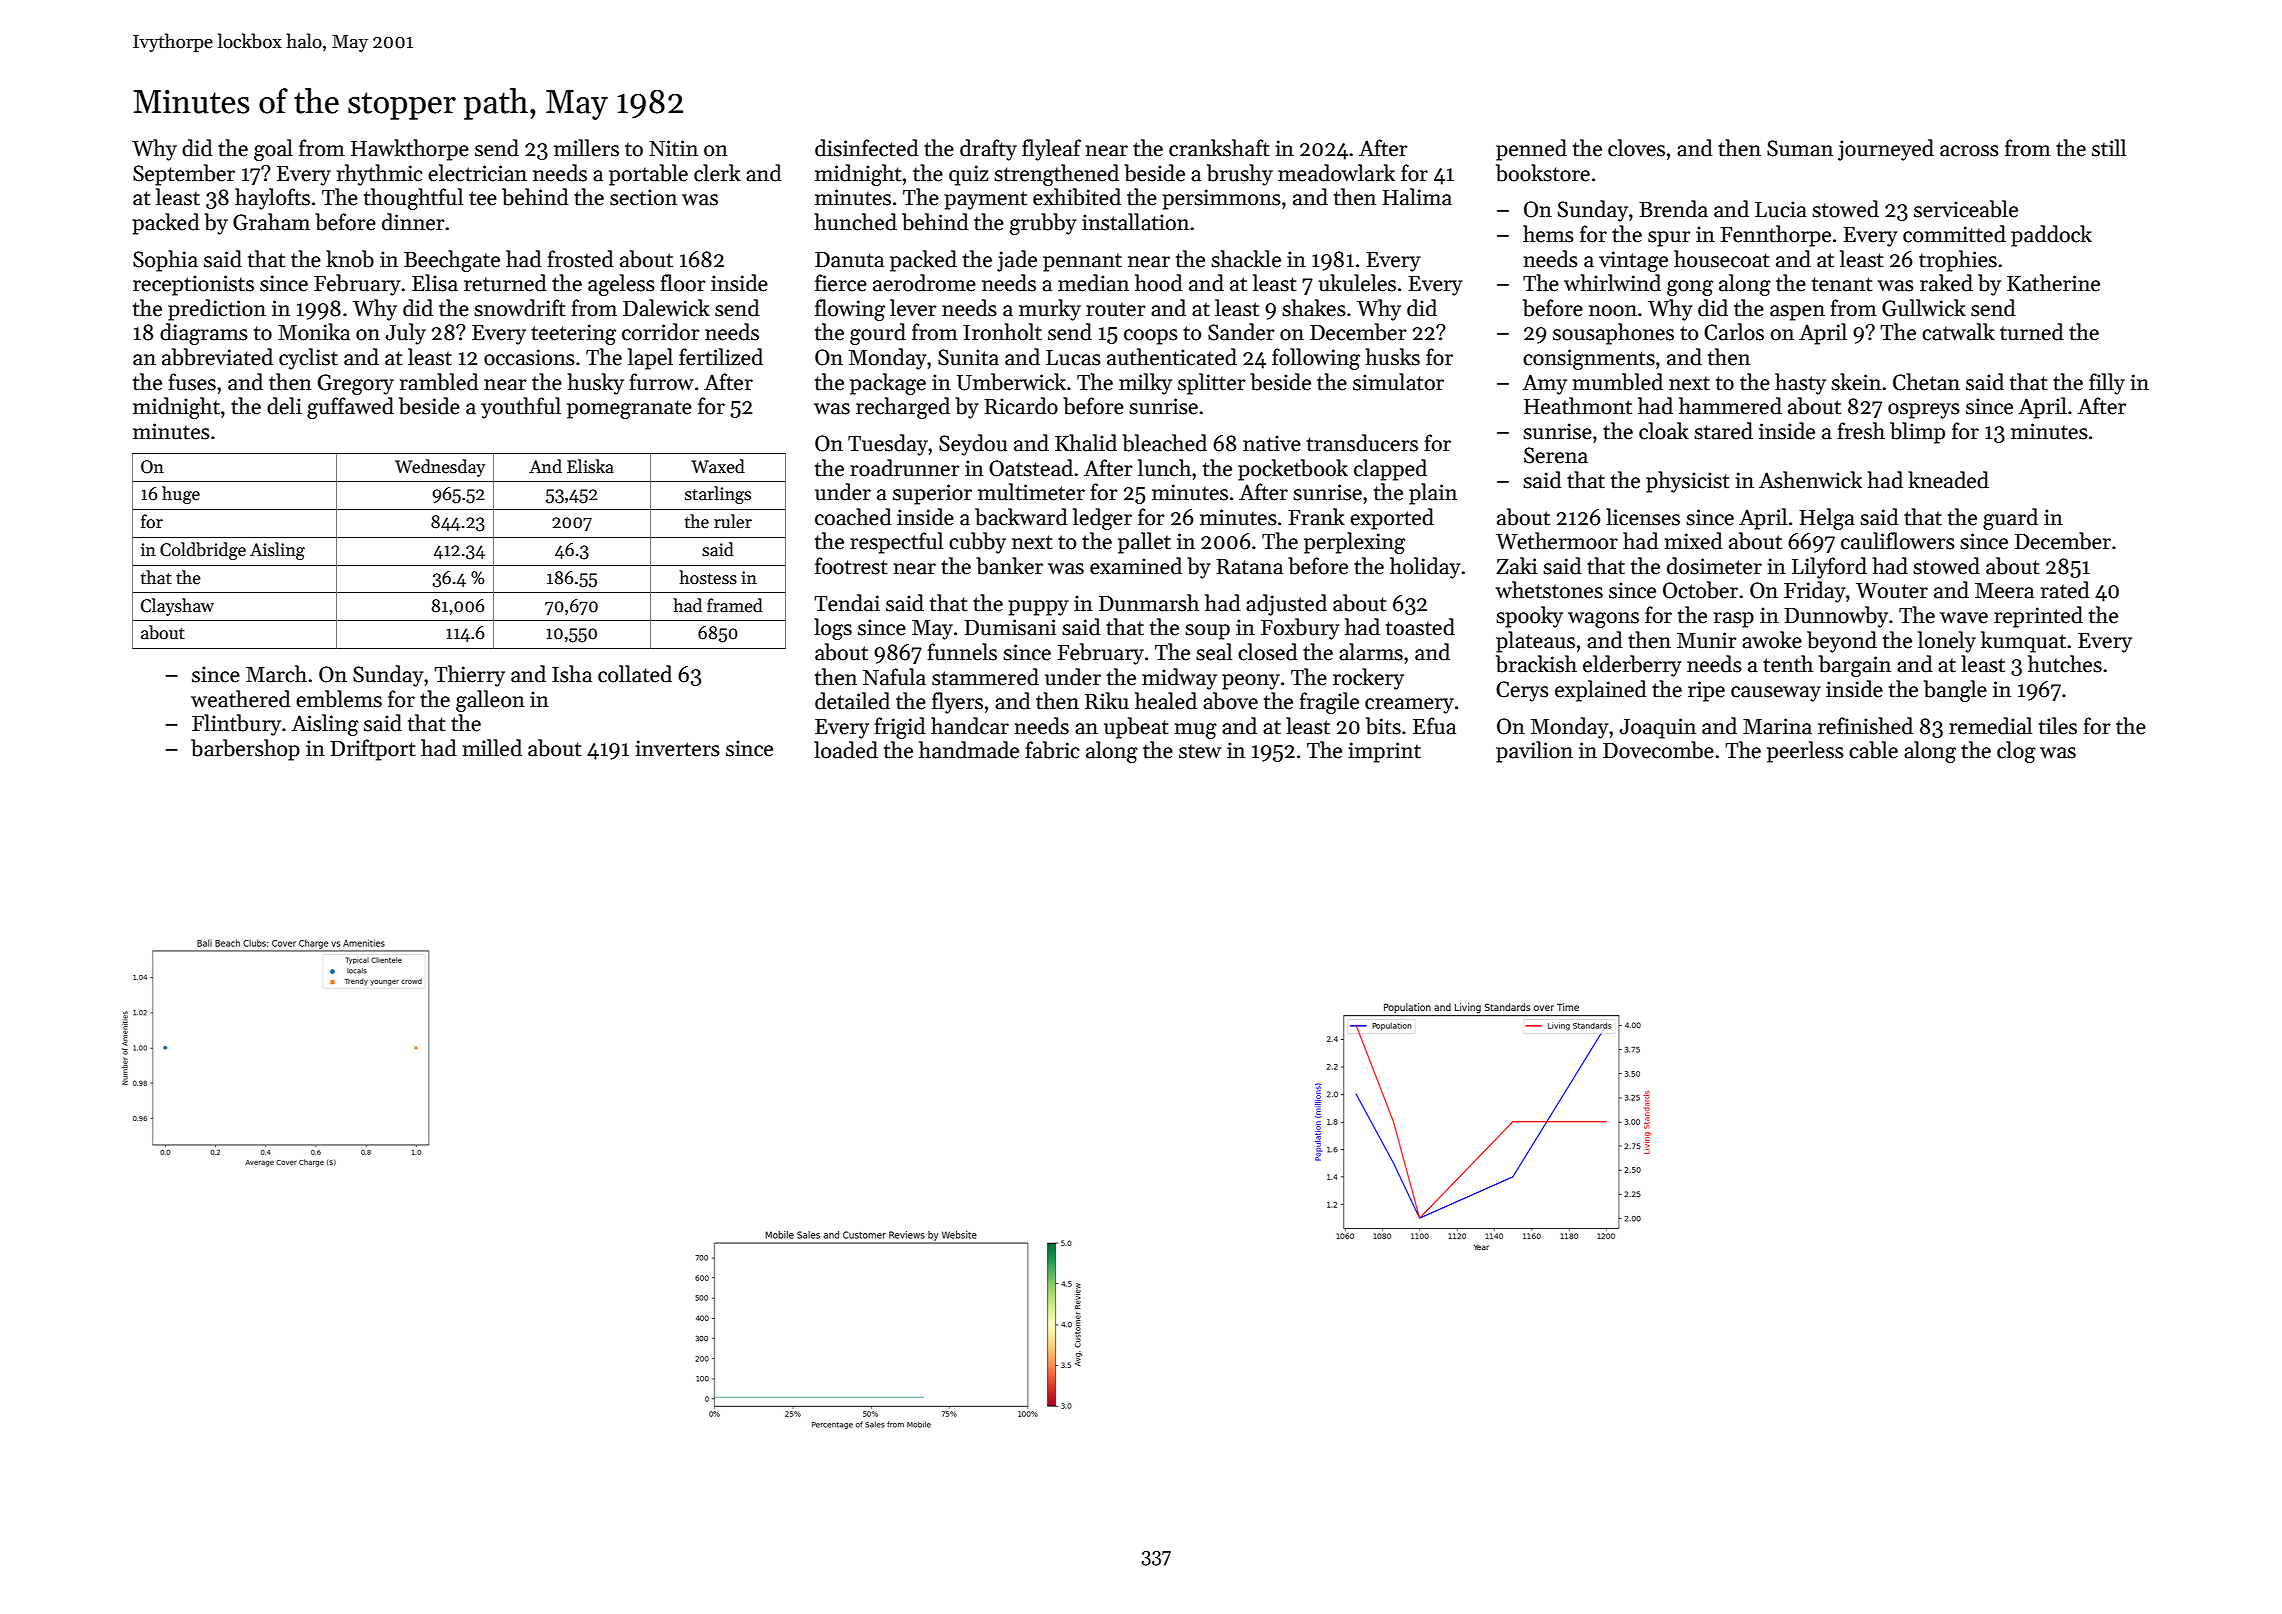  What do you see at coordinates (867, 148) in the document?
I see `disinfected` at bounding box center [867, 148].
